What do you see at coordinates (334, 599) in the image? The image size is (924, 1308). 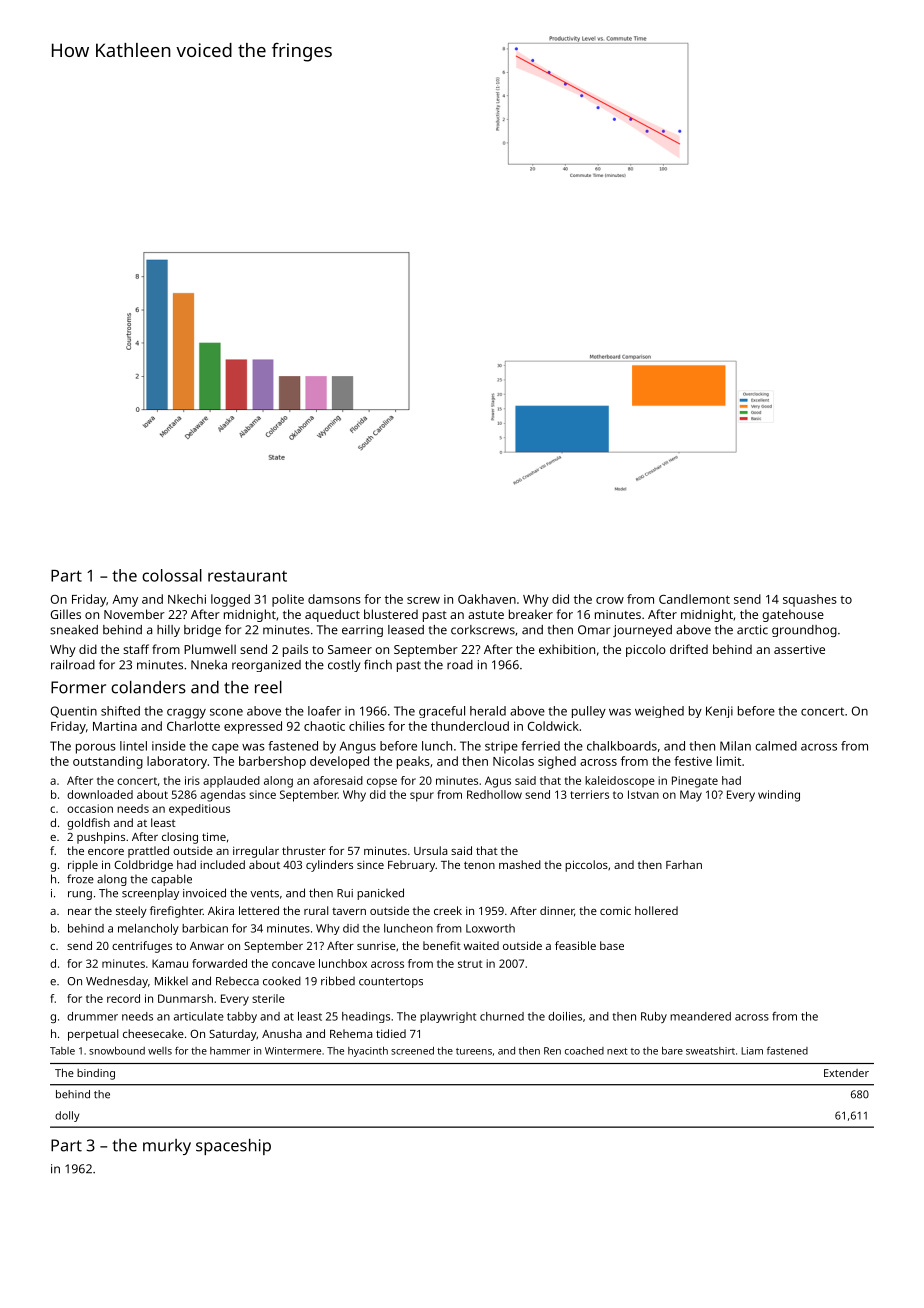 I see `damsons` at bounding box center [334, 599].
